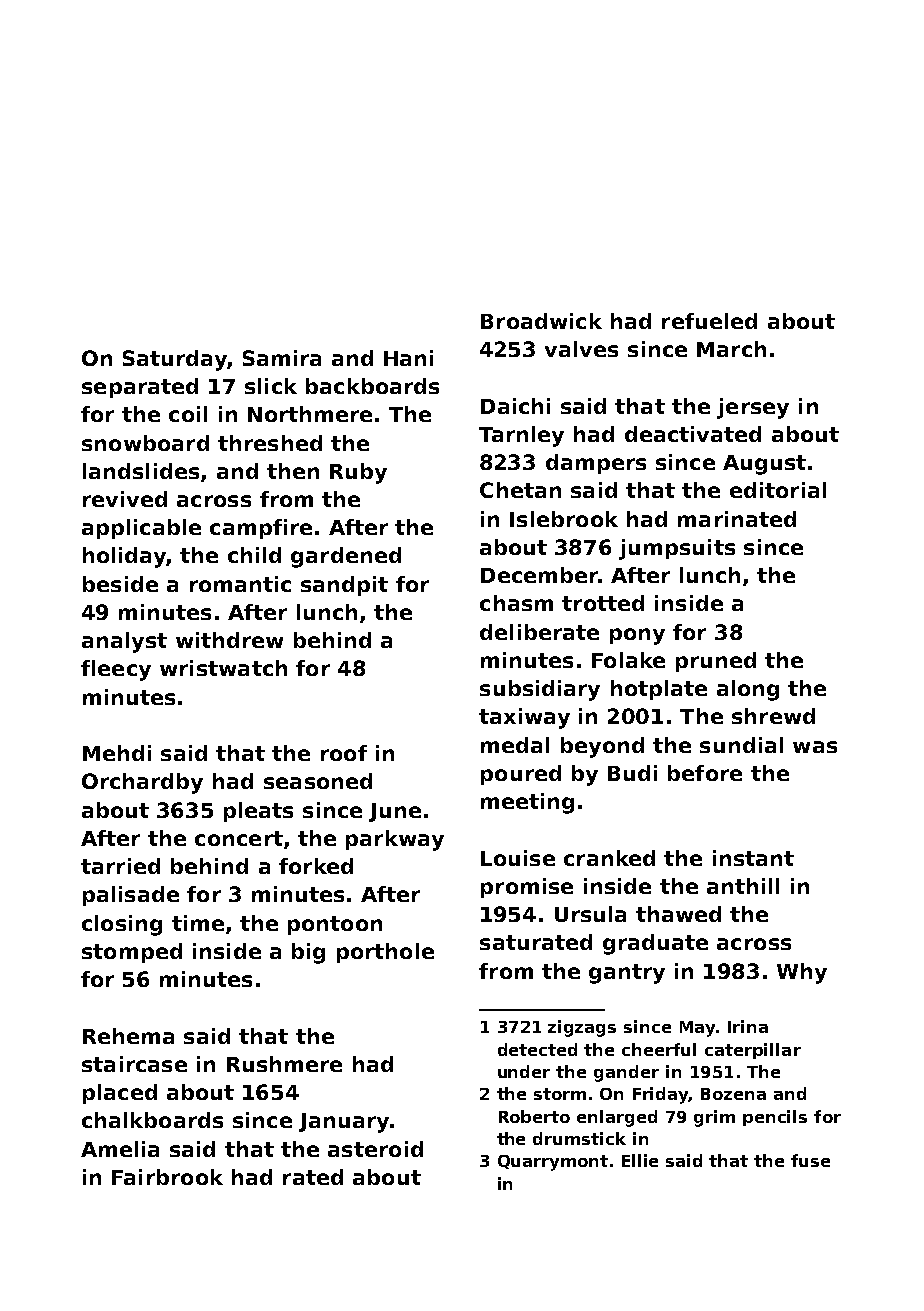 The width and height of the image is (924, 1311). What do you see at coordinates (358, 473) in the image?
I see `Ruby` at bounding box center [358, 473].
